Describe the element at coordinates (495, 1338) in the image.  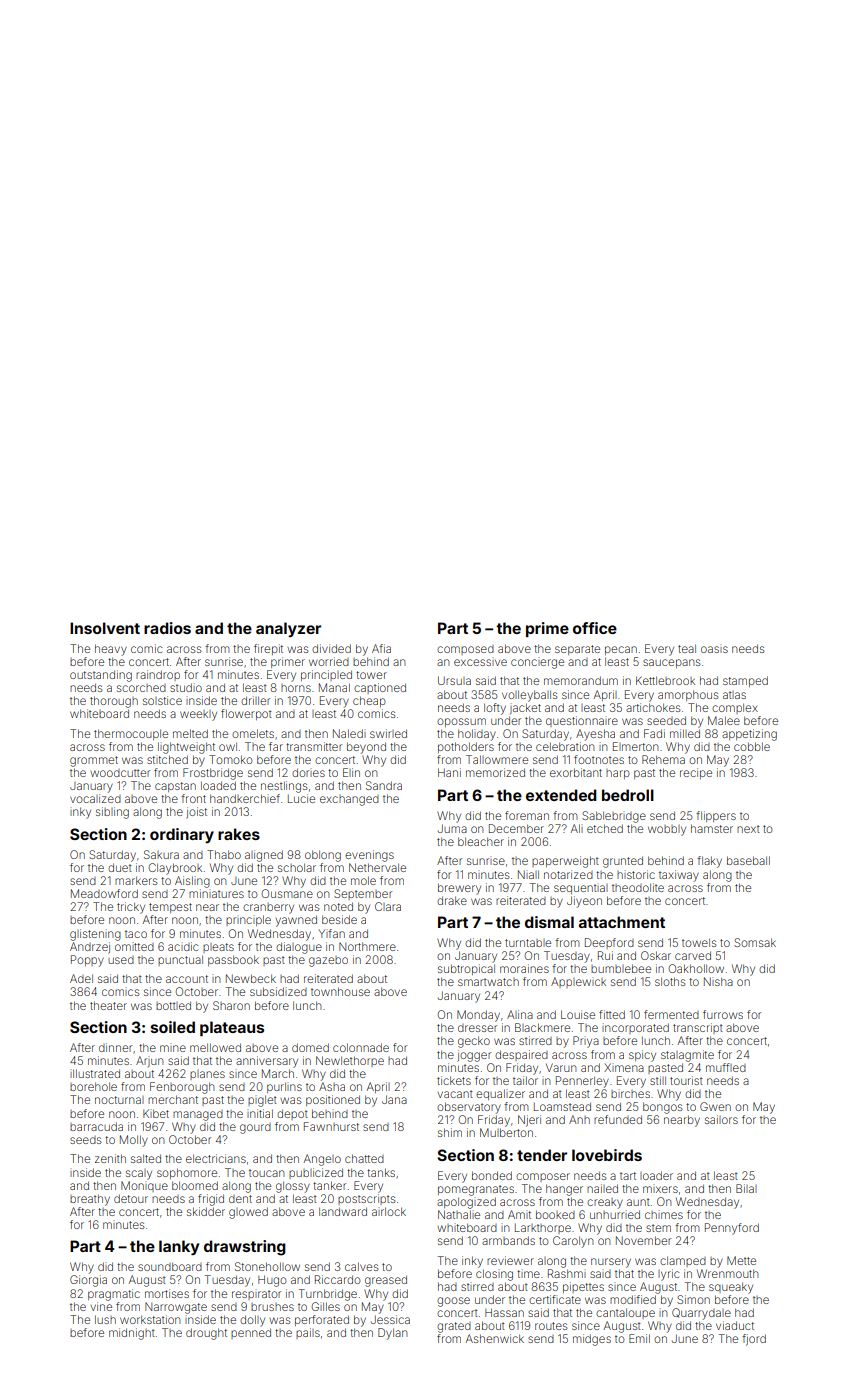
I see `Ashenwick` at that location.
